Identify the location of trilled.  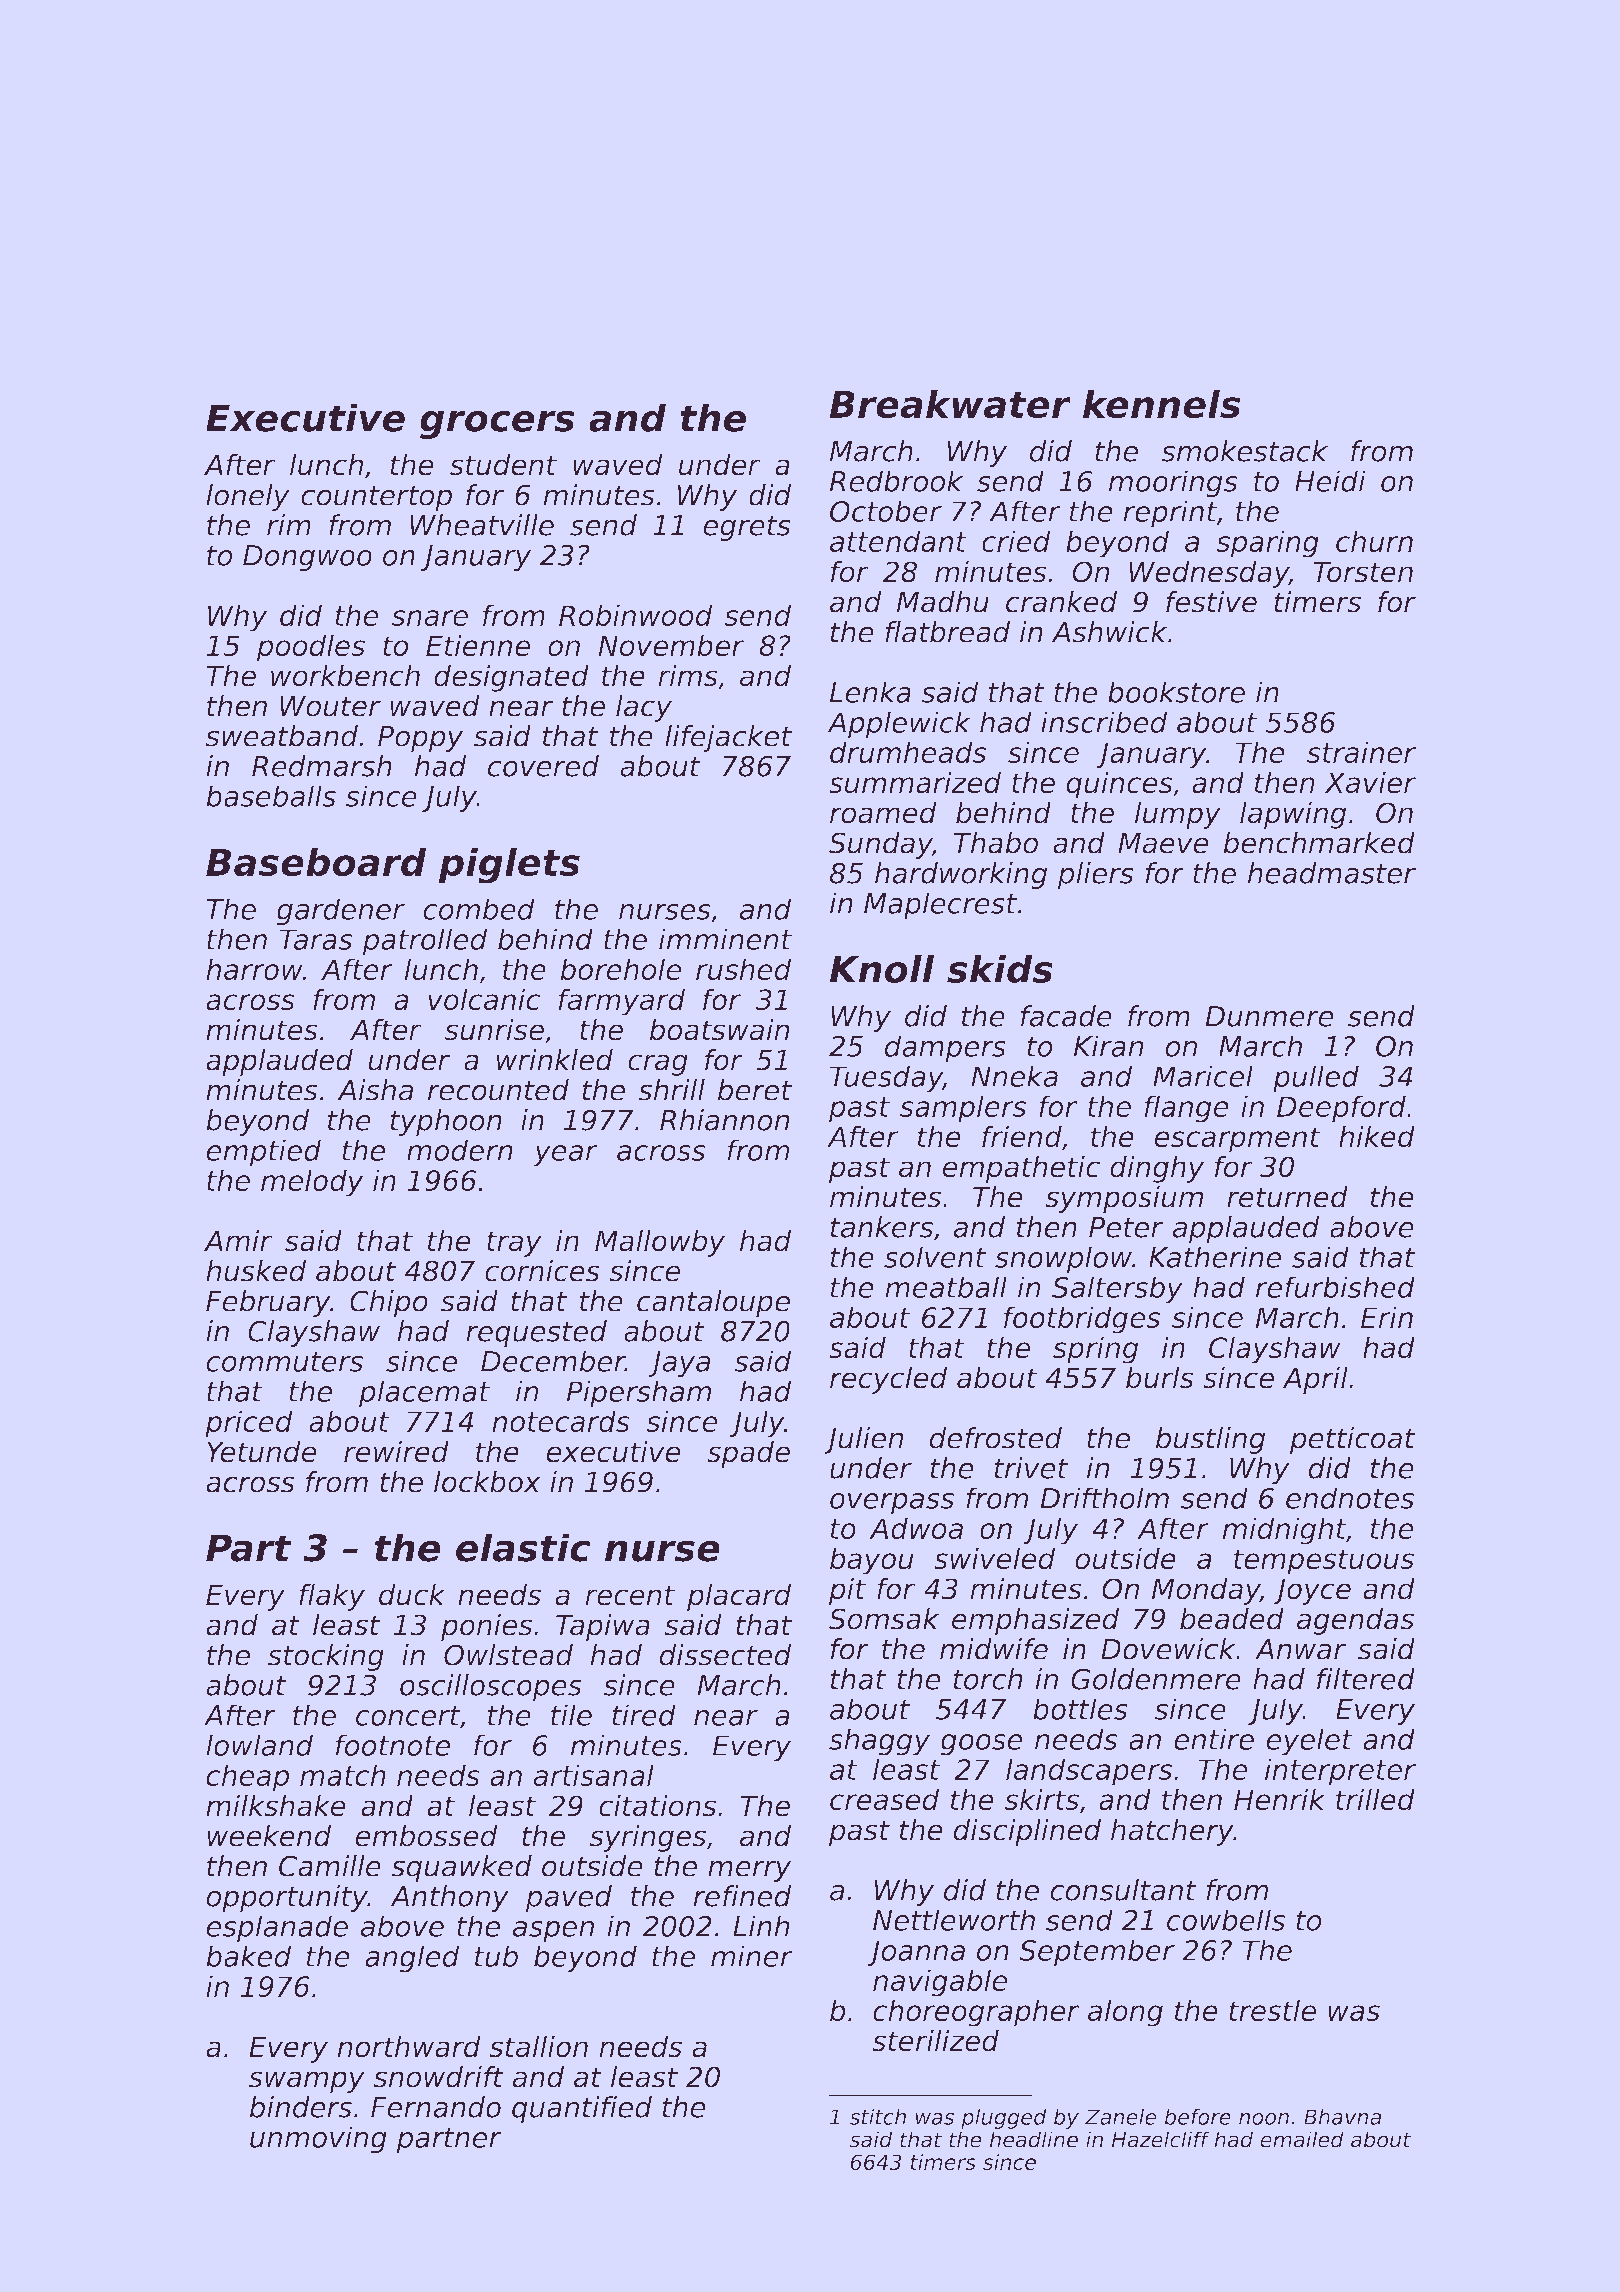
(1375, 1799).
